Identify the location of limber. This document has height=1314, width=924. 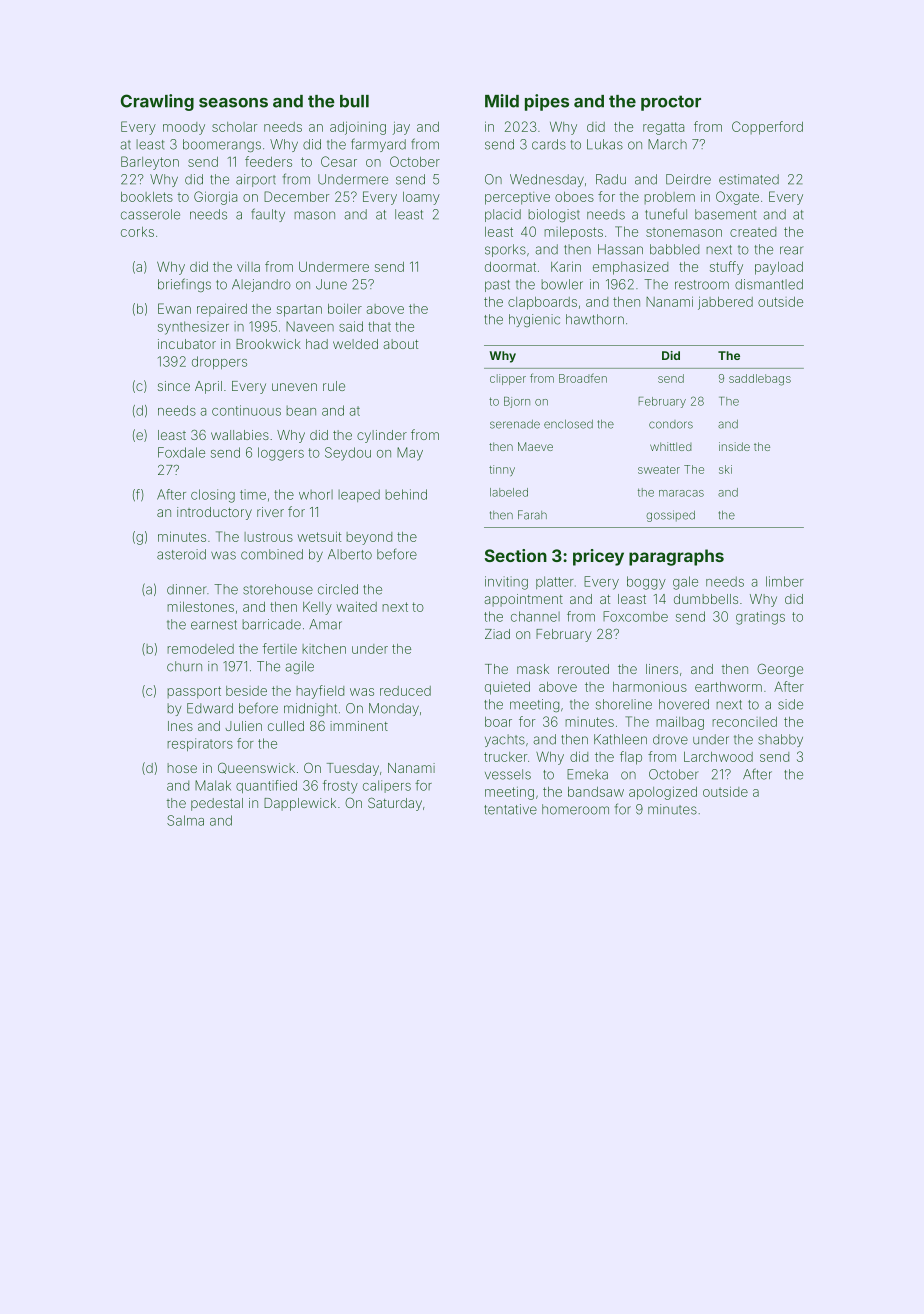
(785, 581).
